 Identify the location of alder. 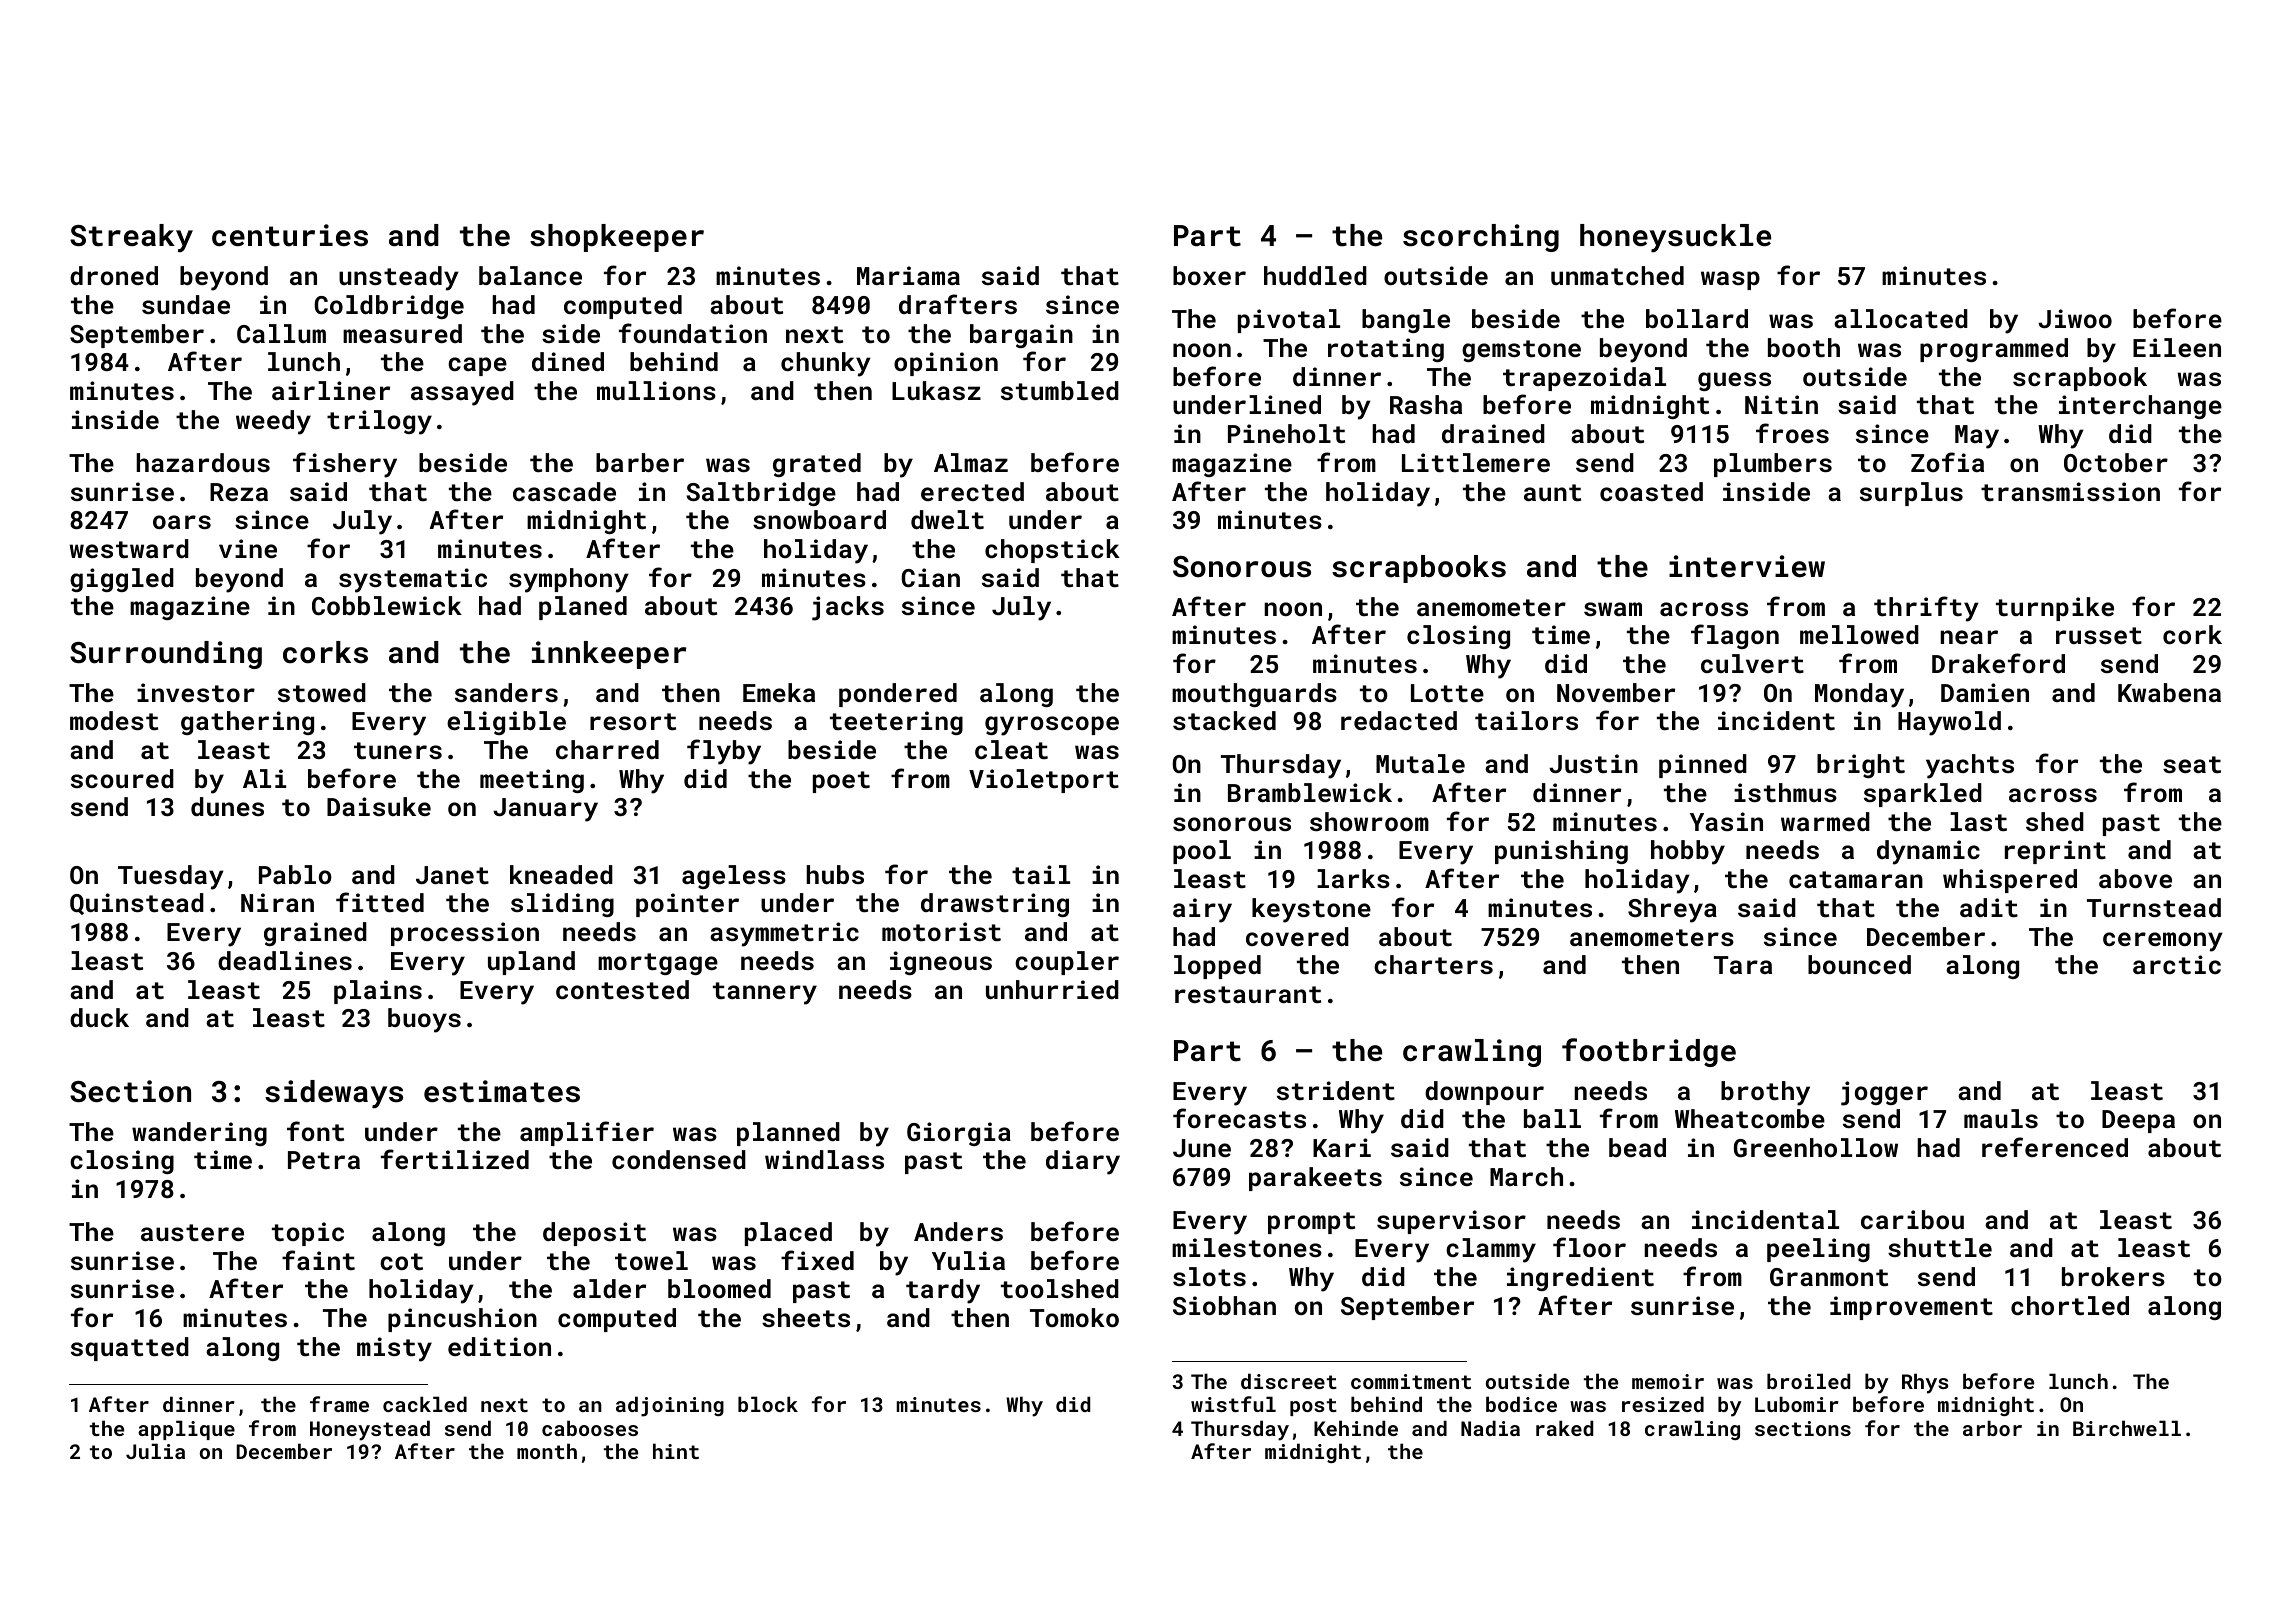
(609, 1288).
